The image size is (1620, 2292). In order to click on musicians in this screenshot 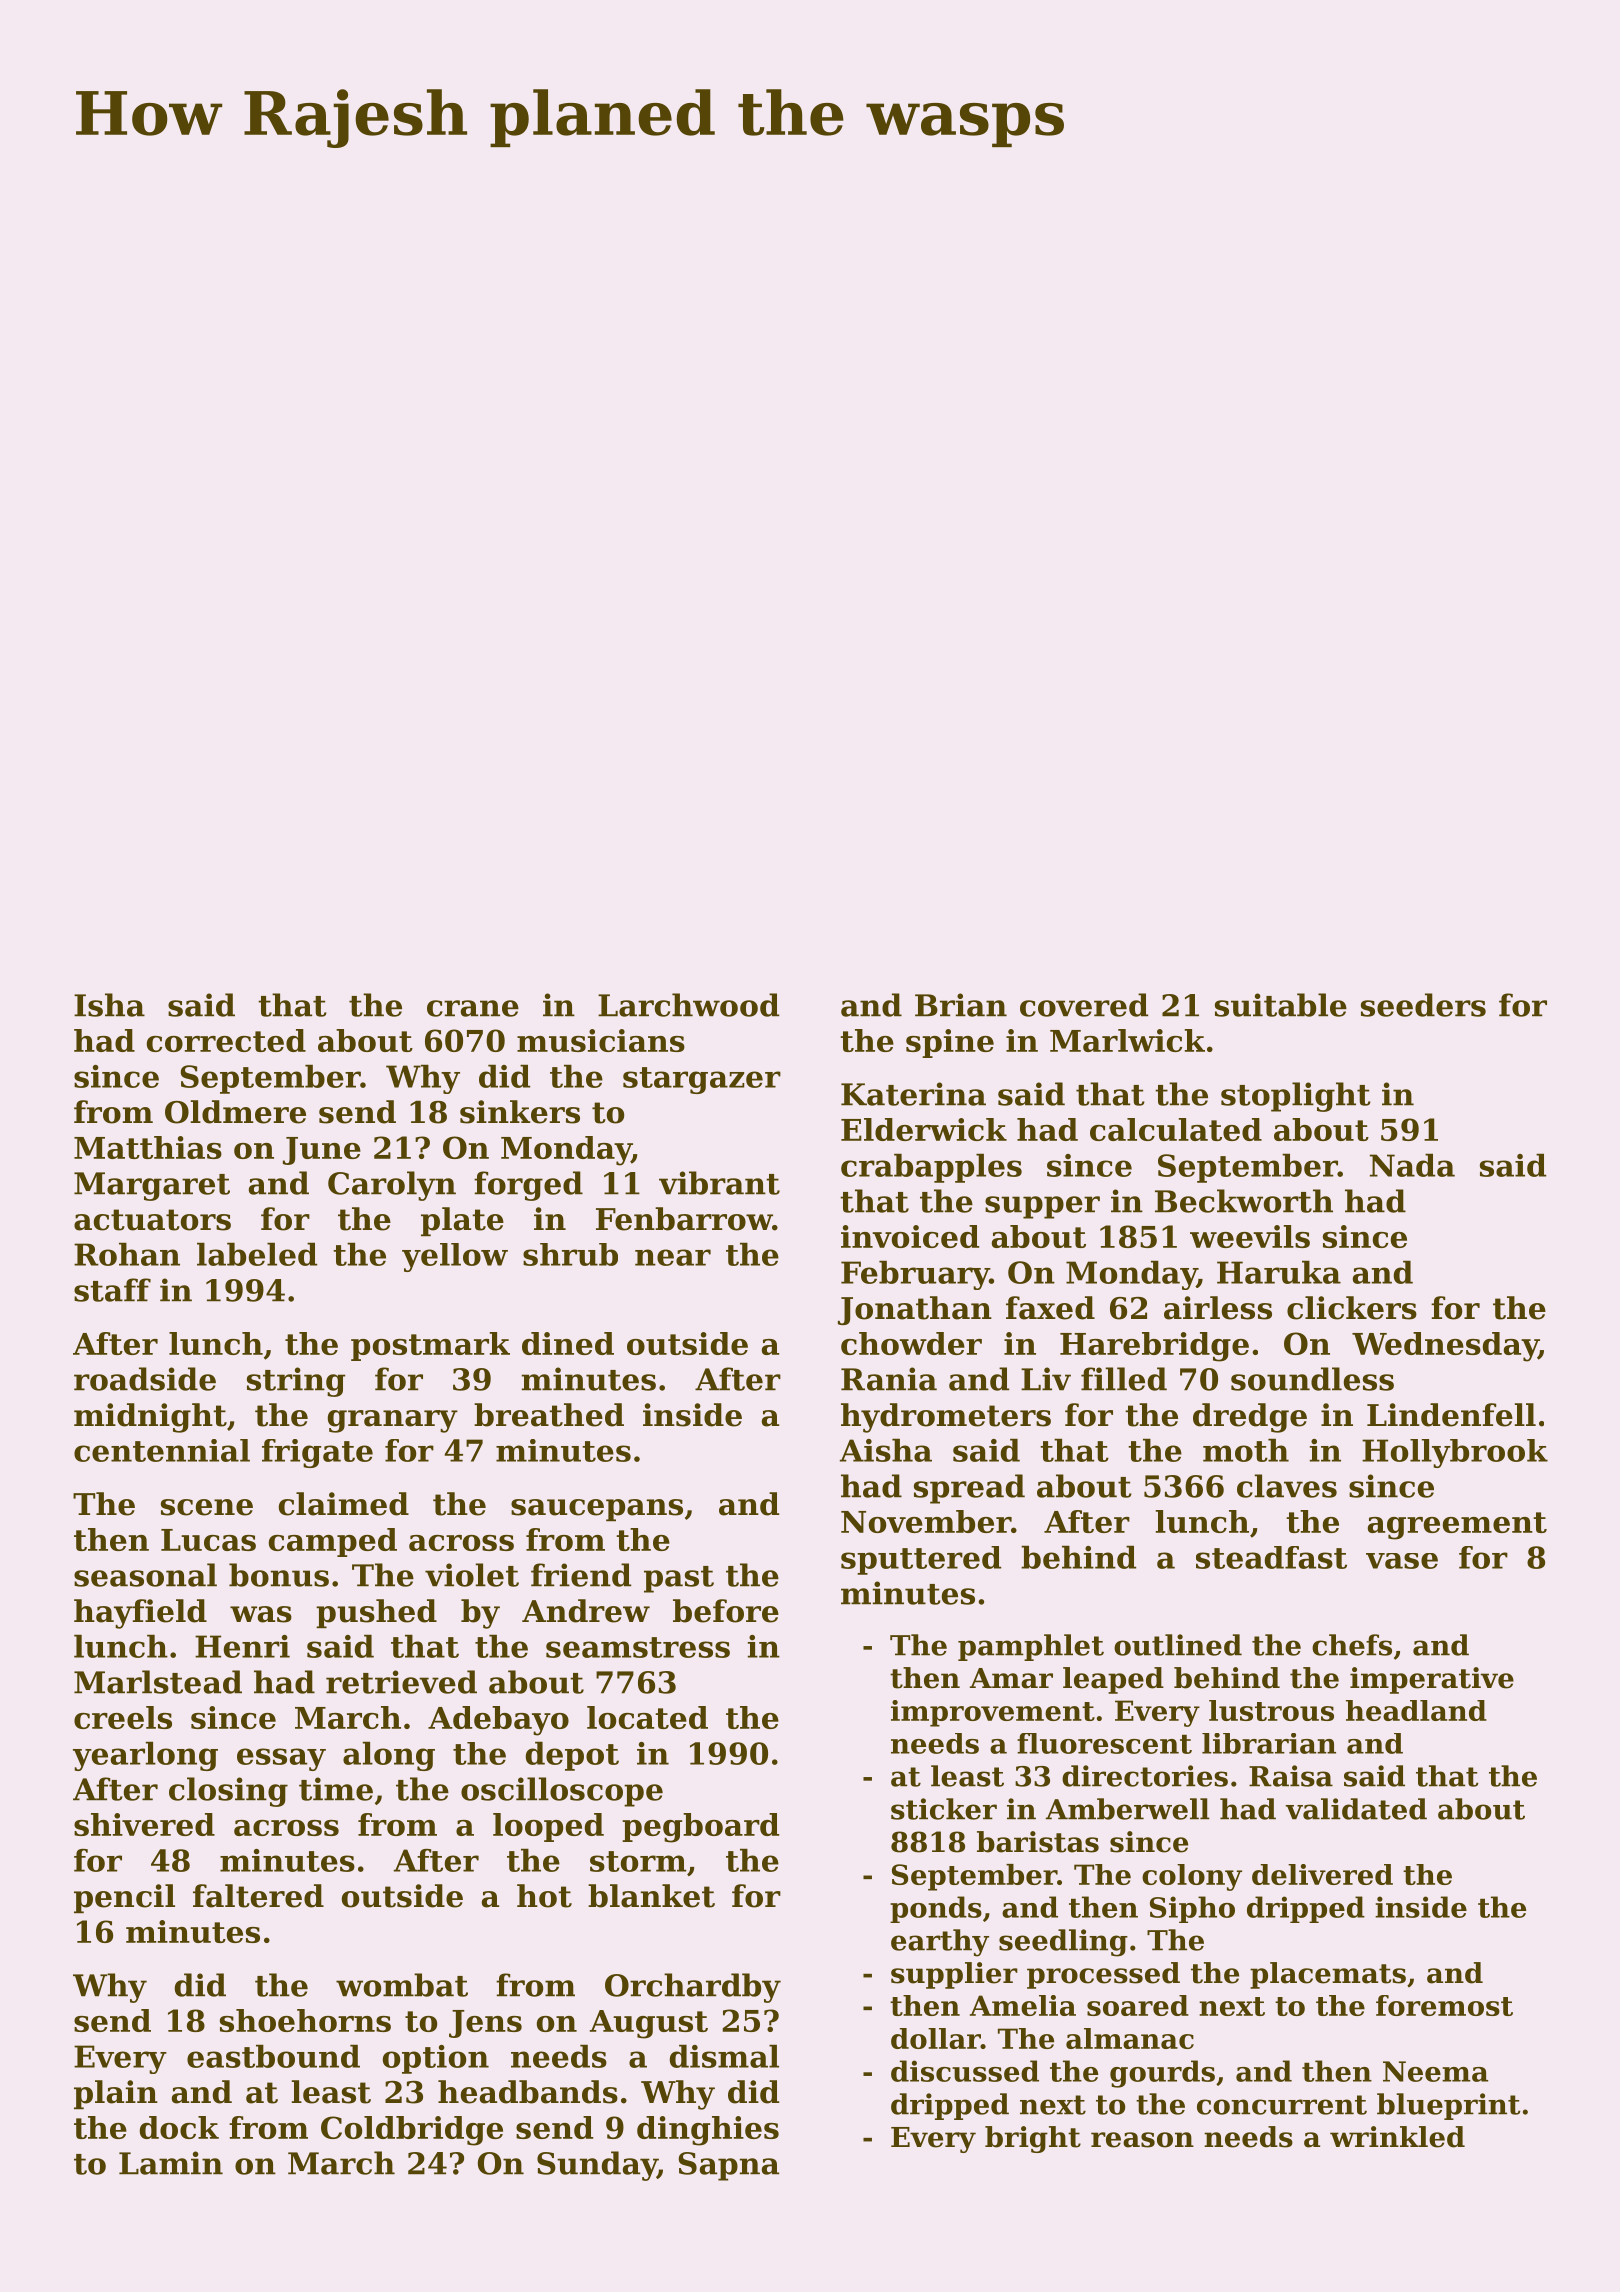, I will do `click(601, 1040)`.
